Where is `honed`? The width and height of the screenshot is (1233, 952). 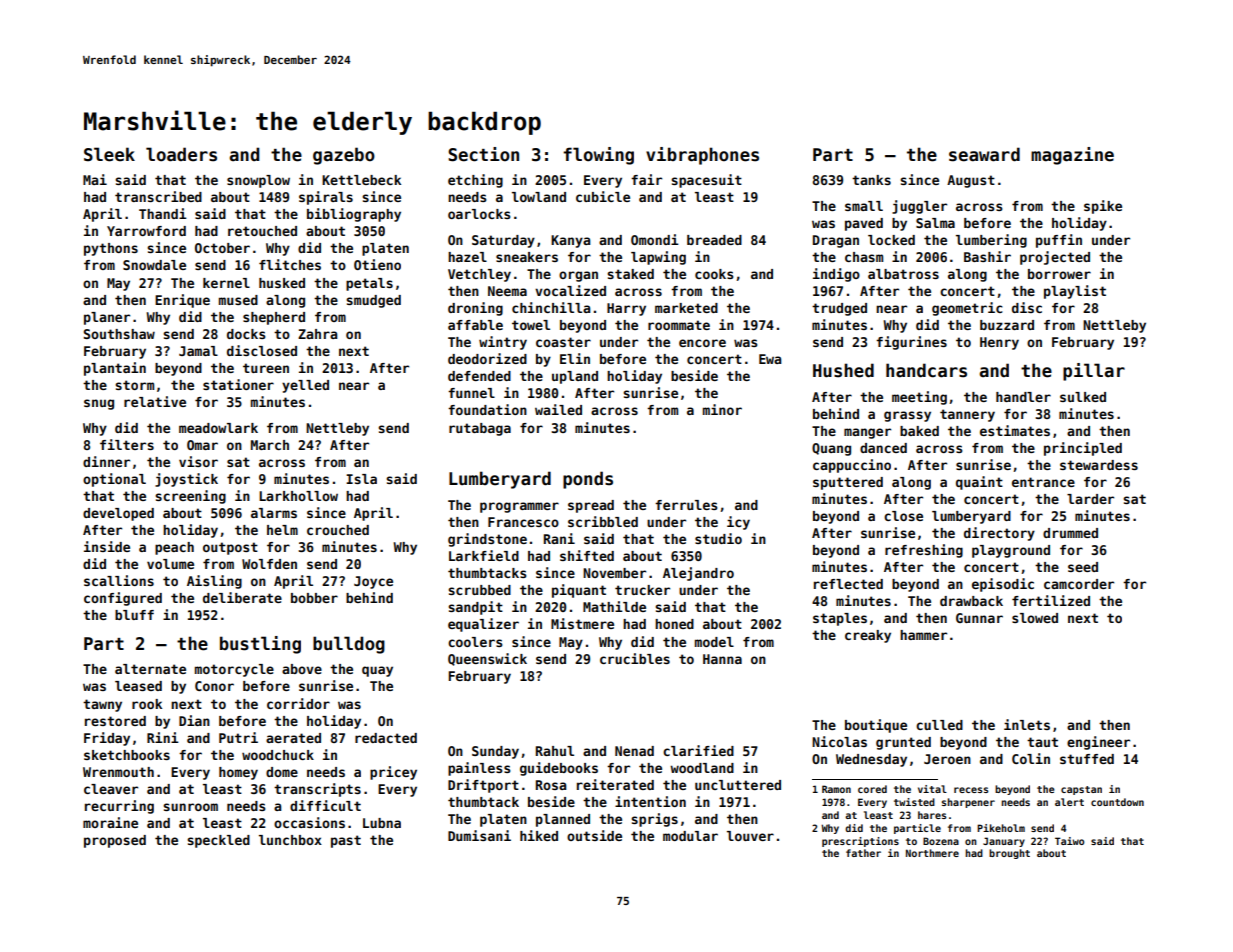 honed is located at coordinates (674, 624).
